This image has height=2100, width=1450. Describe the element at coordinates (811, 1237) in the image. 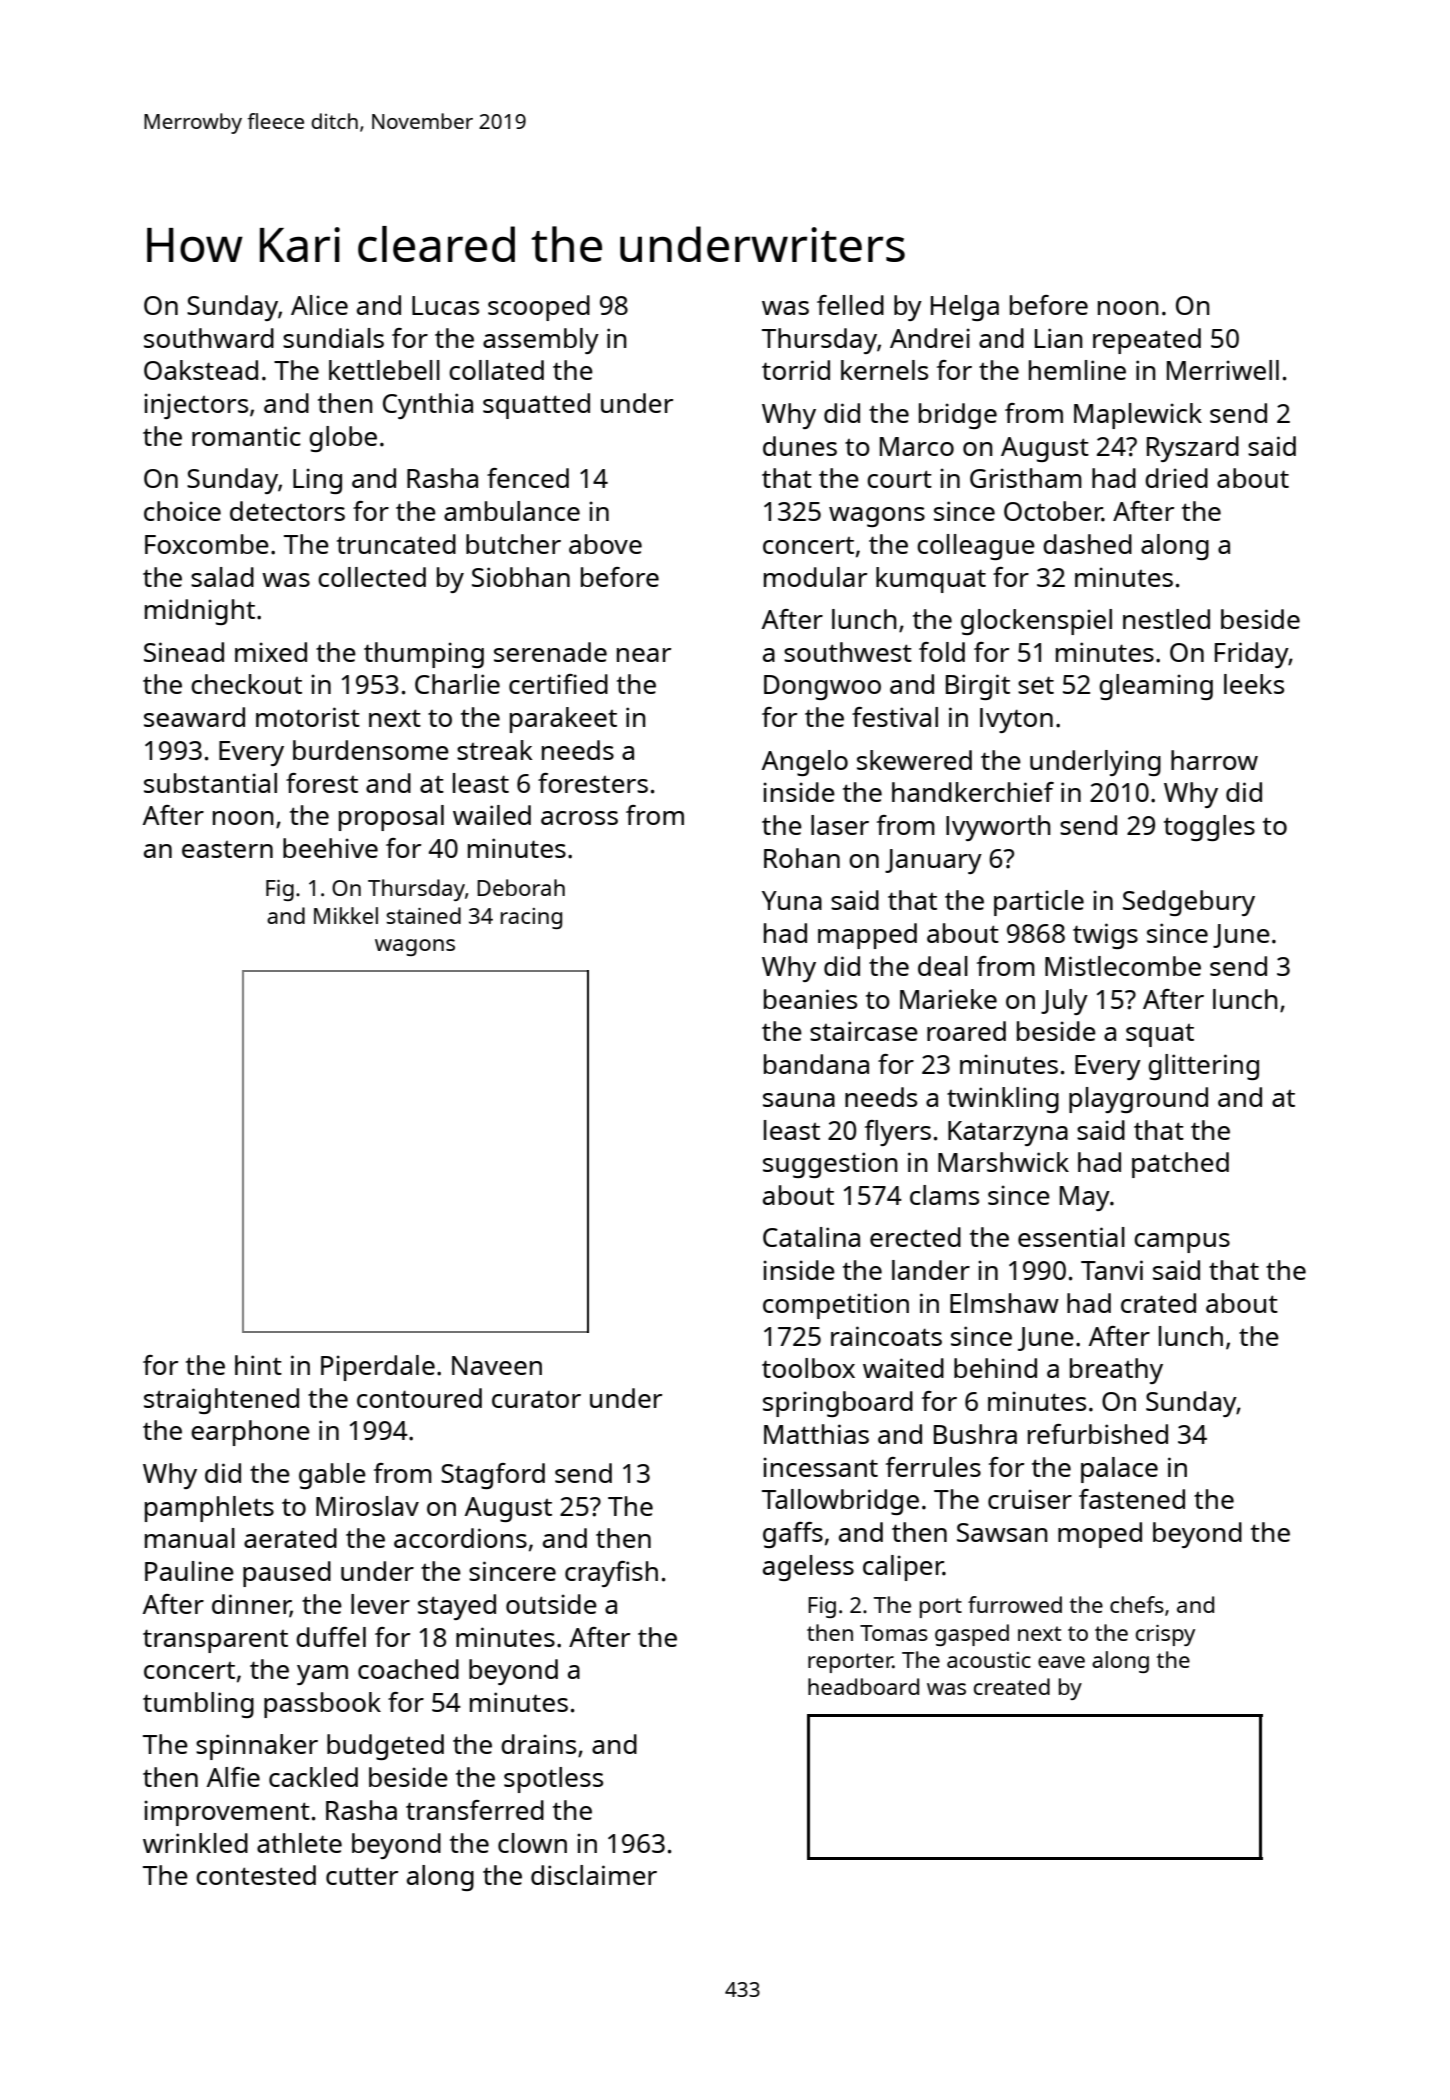

I see `Catalina` at that location.
